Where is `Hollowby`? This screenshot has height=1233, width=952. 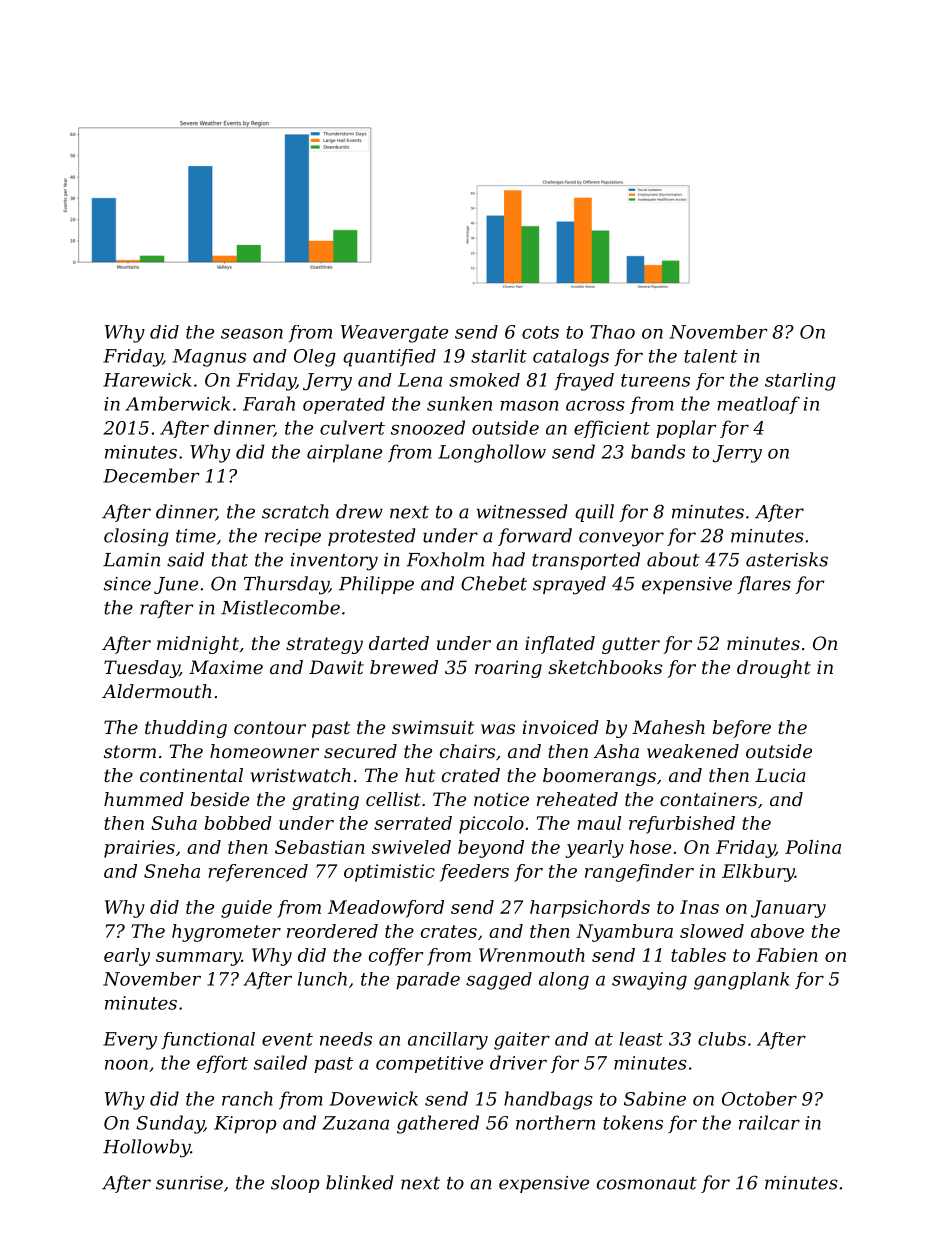 Hollowby is located at coordinates (146, 1148).
